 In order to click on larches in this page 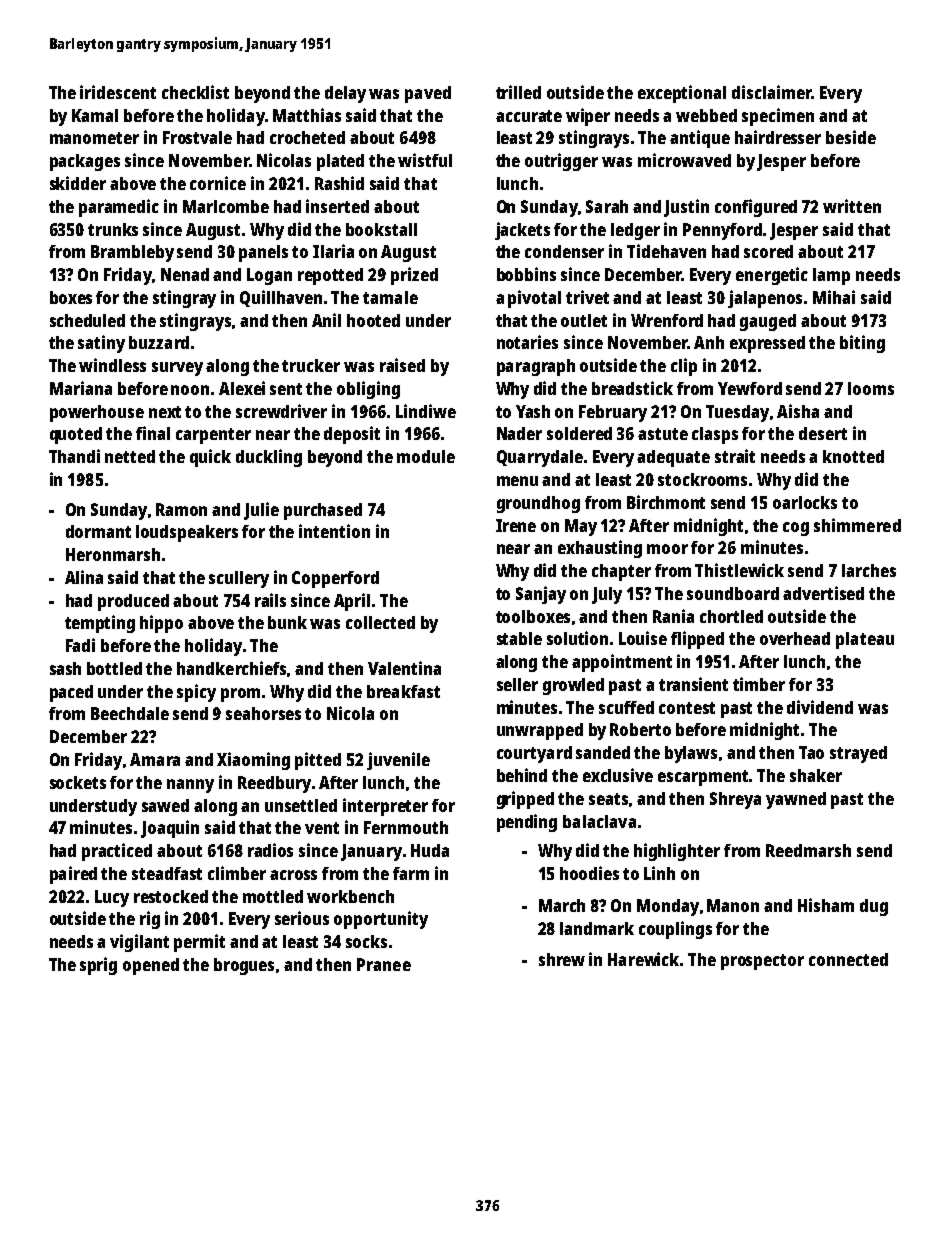, I will do `click(869, 570)`.
